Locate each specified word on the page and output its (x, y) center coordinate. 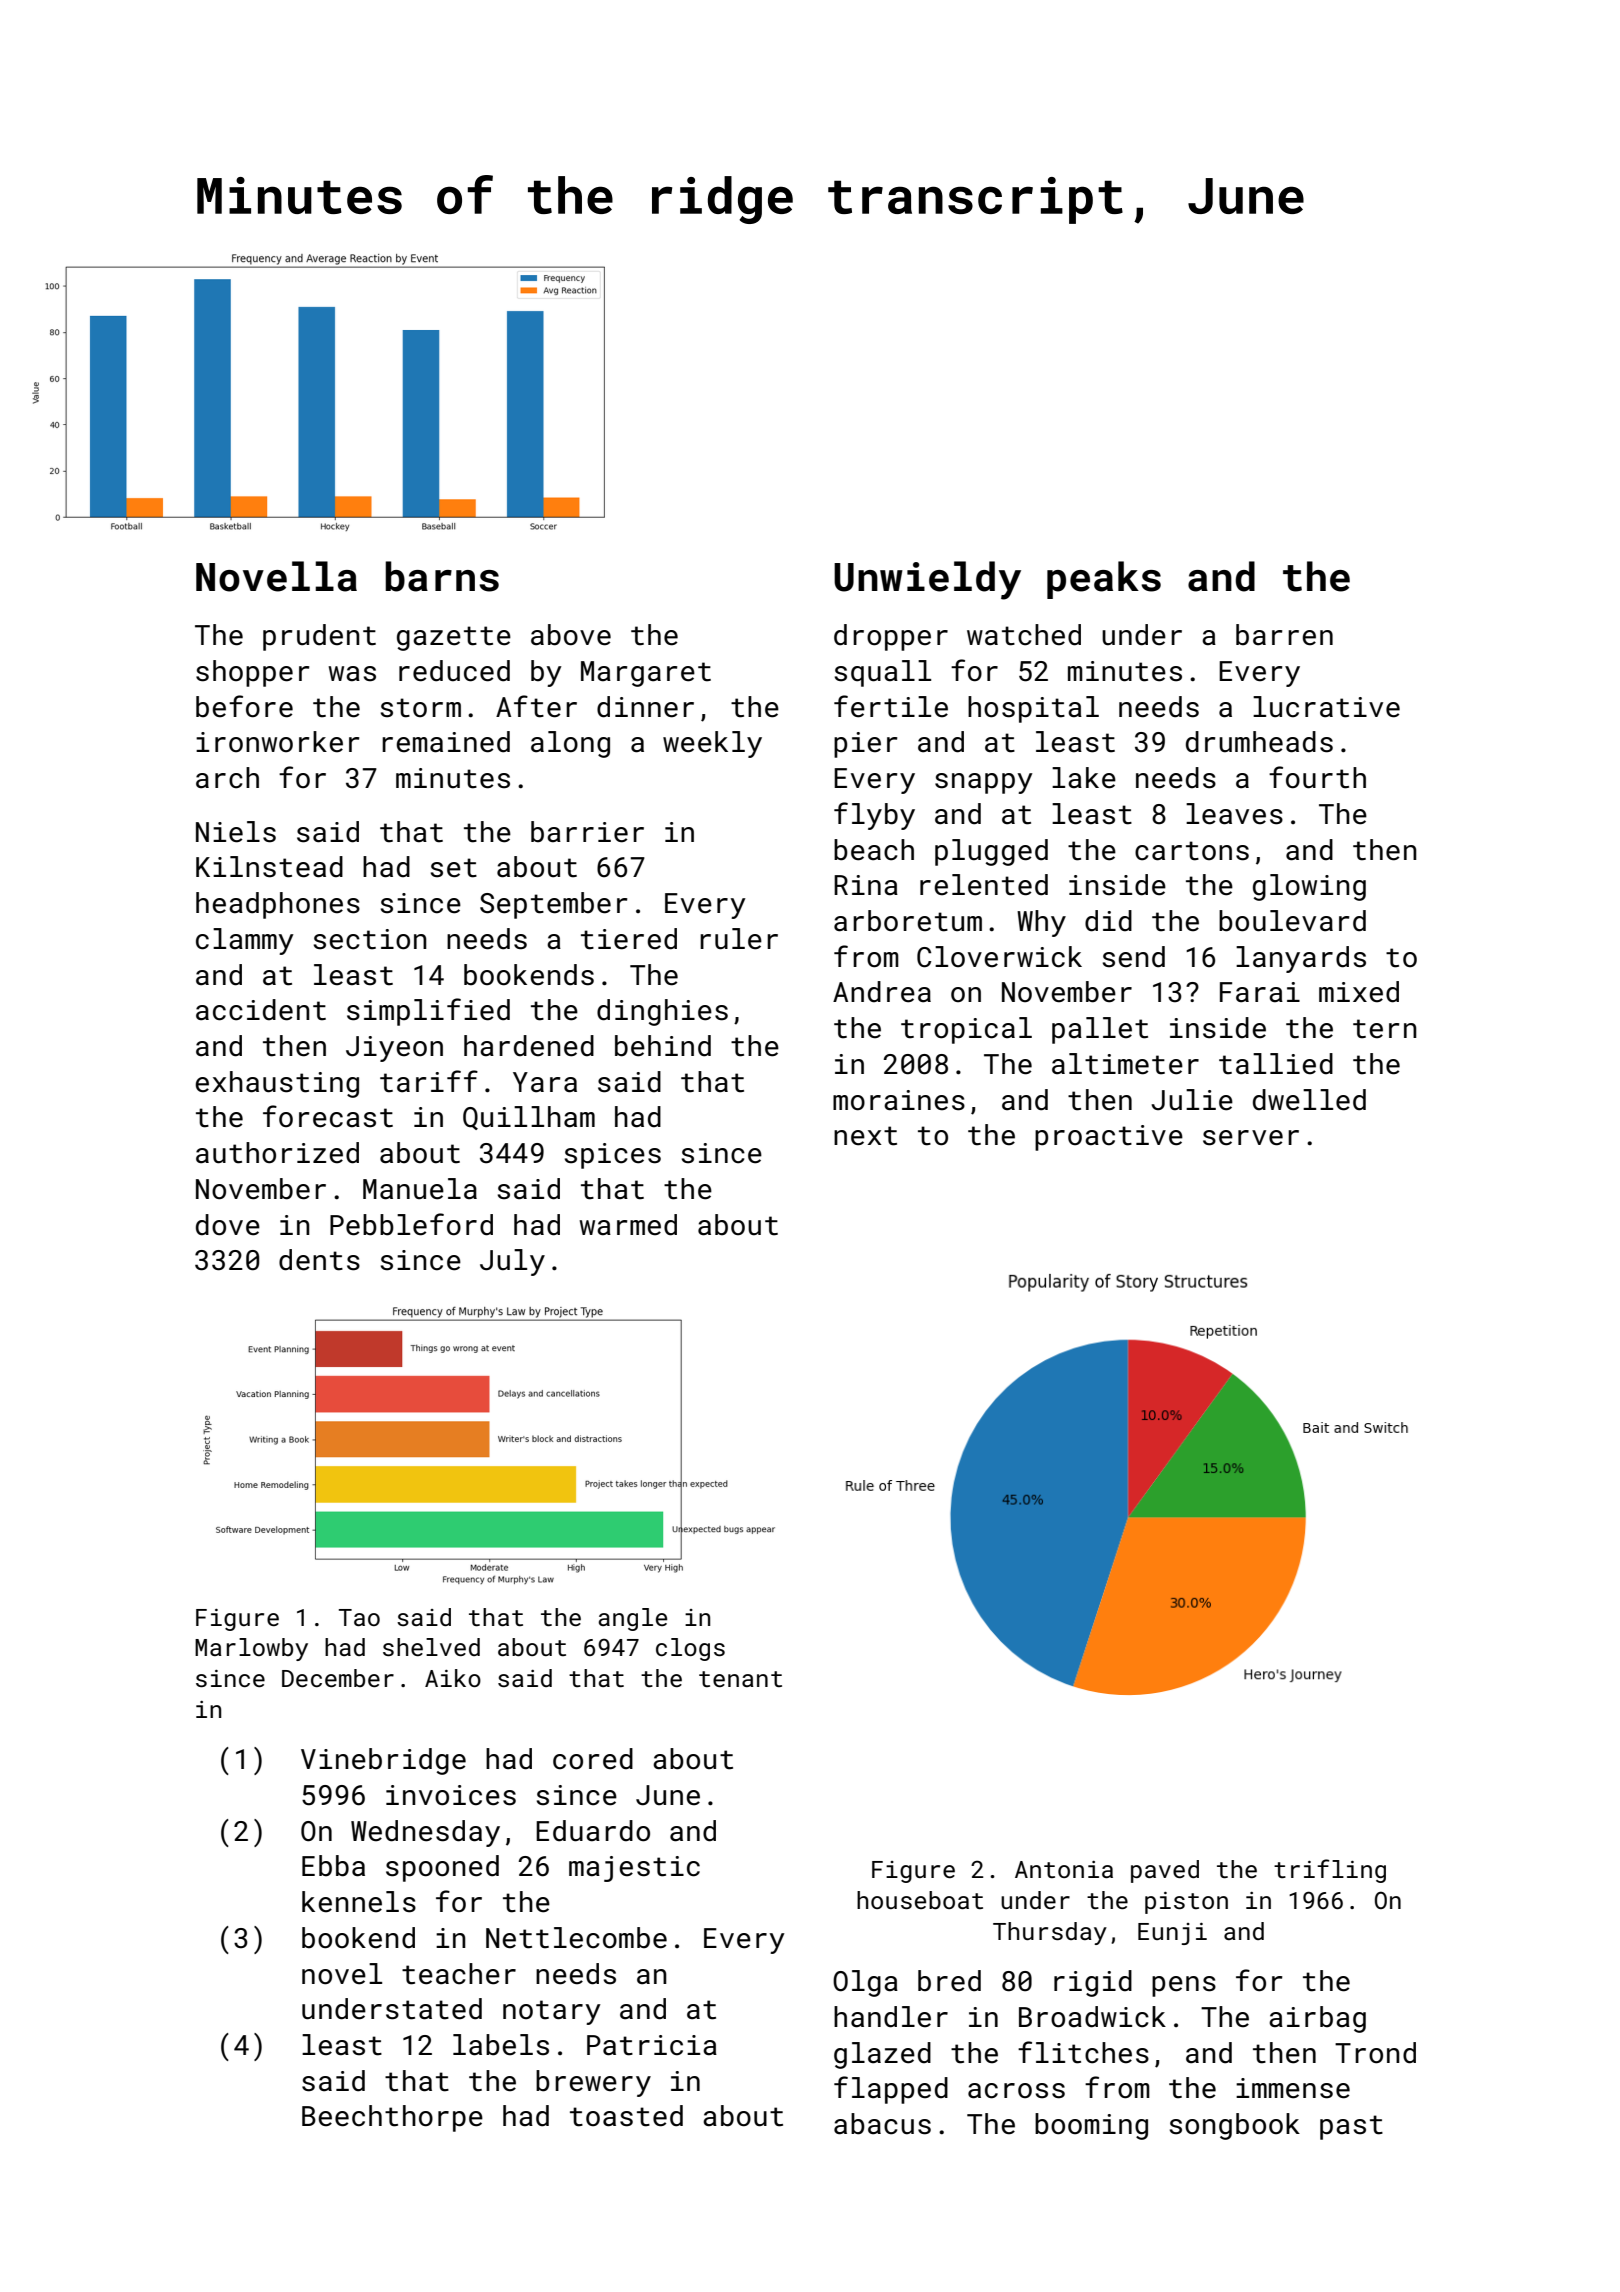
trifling (1330, 1871)
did (1108, 921)
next (865, 1136)
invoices (451, 1795)
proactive (1109, 1138)
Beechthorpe (392, 2118)
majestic (634, 1869)
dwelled (1309, 1100)
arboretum (908, 921)
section (370, 939)
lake (1084, 778)
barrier (587, 832)
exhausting (277, 1084)
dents (319, 1260)
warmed (628, 1225)
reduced (454, 671)
